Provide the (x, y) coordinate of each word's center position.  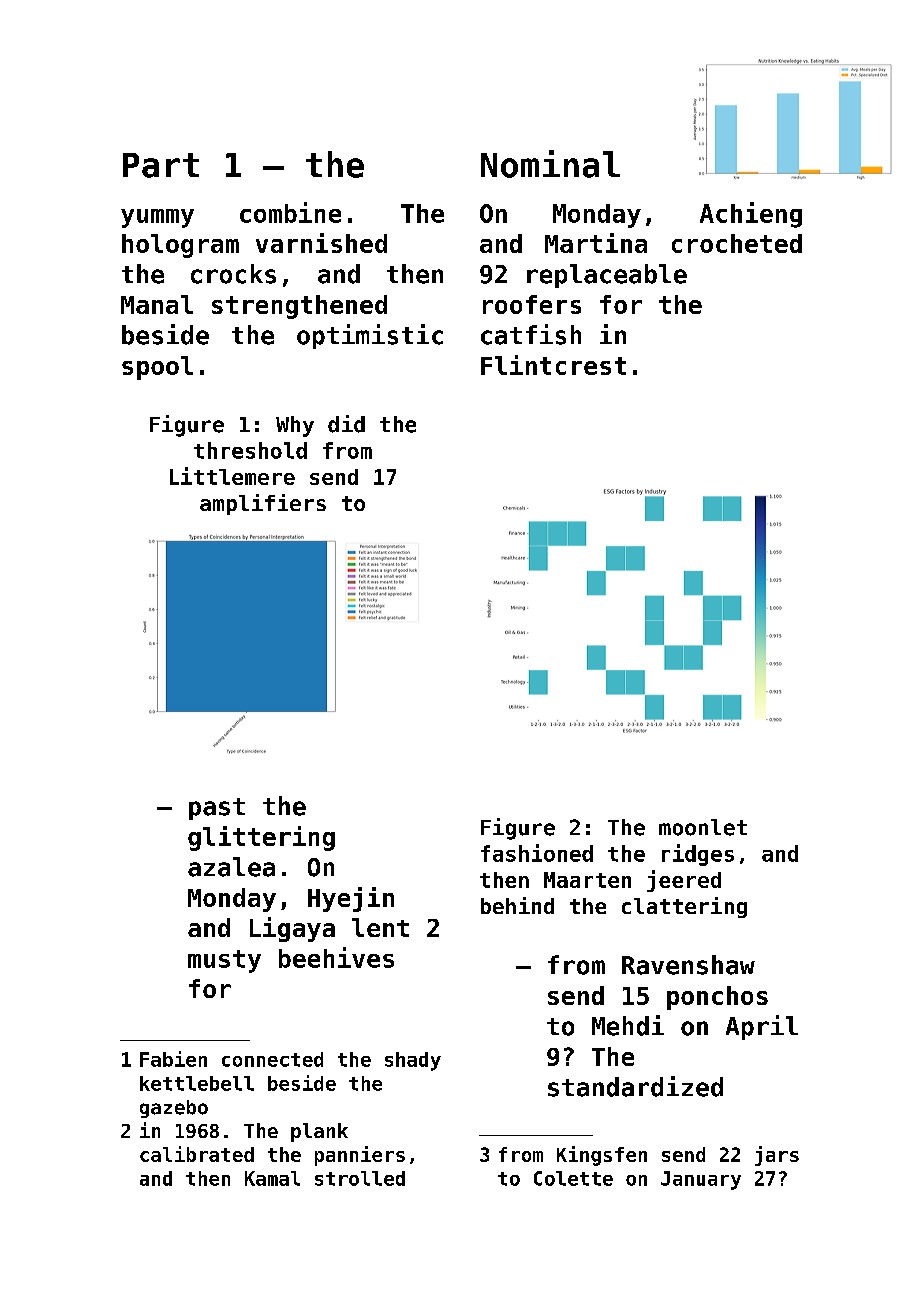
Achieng (751, 215)
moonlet (703, 827)
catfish (531, 334)
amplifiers (263, 504)
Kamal (272, 1178)
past (217, 809)
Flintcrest (553, 365)
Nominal (550, 164)
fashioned (537, 853)
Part (161, 165)
